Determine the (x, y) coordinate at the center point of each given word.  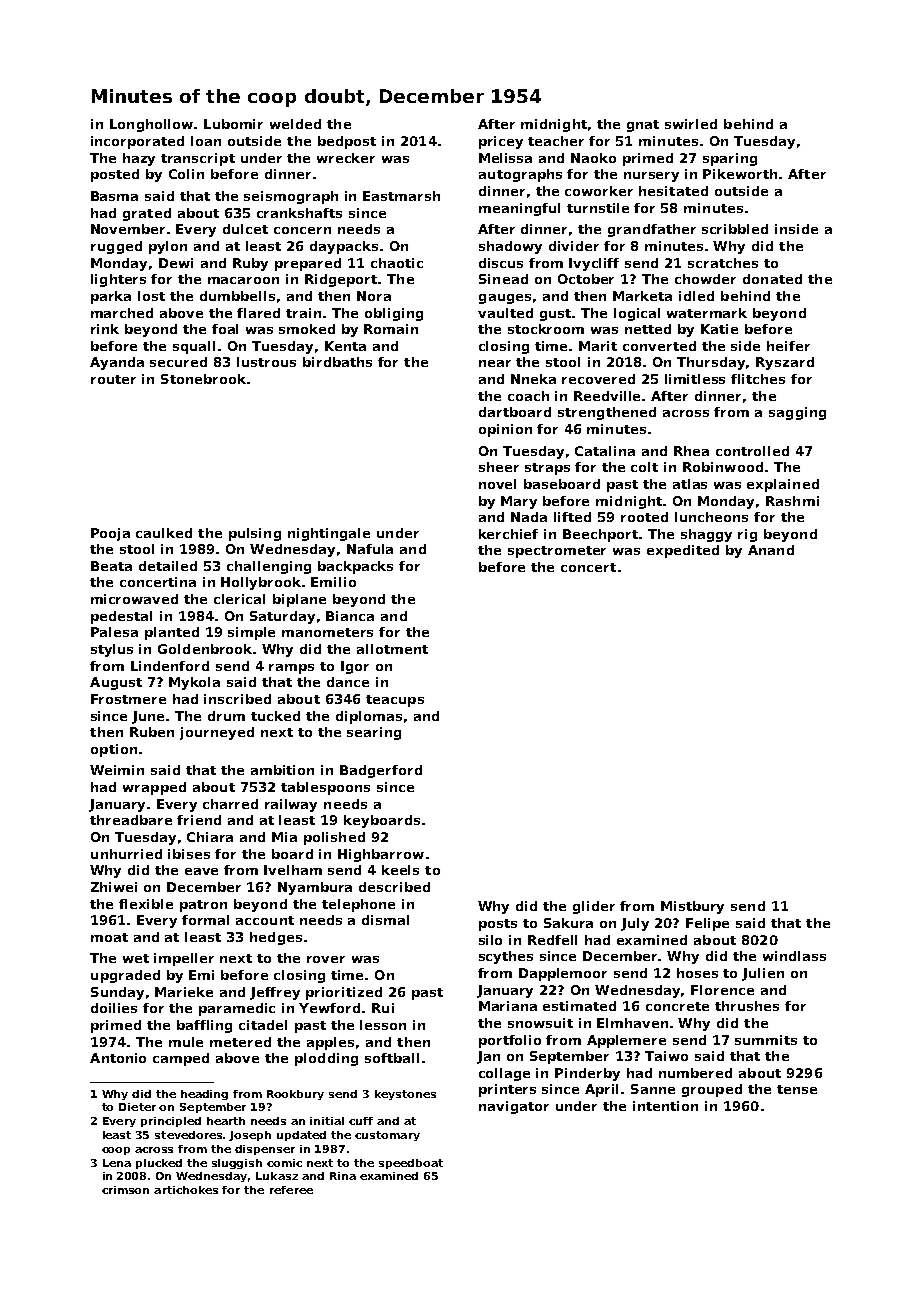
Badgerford (381, 771)
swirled (691, 124)
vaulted (505, 313)
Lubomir (233, 124)
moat (109, 937)
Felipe (707, 924)
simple (251, 633)
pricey (501, 142)
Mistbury (692, 907)
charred (230, 804)
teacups (395, 701)
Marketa (642, 296)
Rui (383, 1008)
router (113, 379)
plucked (159, 1164)
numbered (695, 1073)
